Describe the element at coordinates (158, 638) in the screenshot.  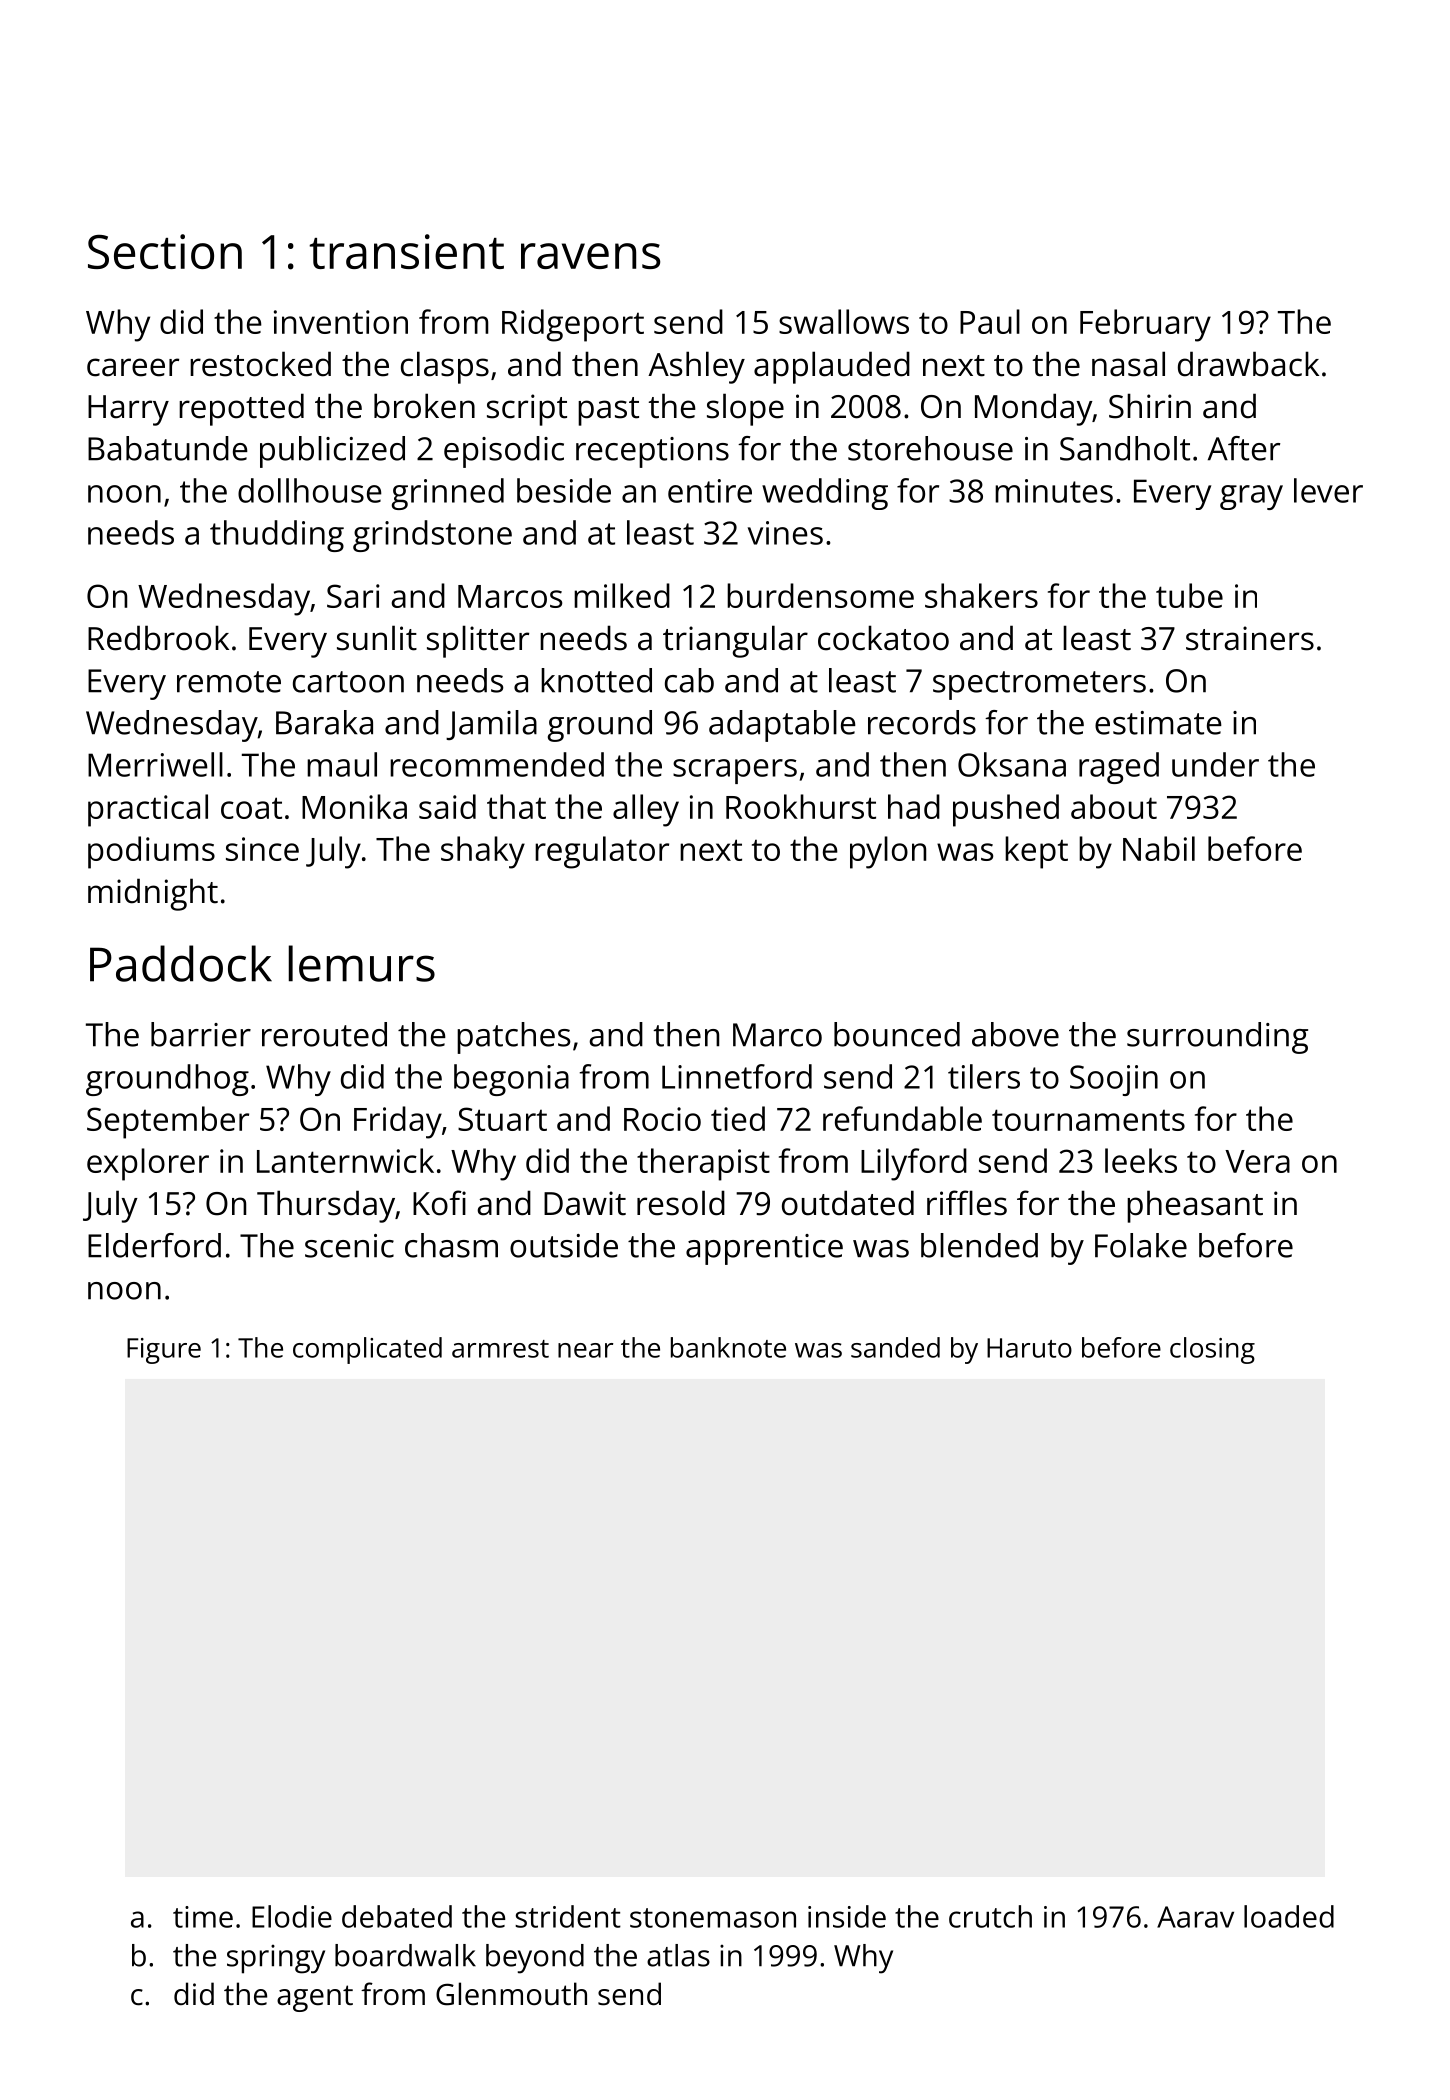
I see `Redbrook` at that location.
